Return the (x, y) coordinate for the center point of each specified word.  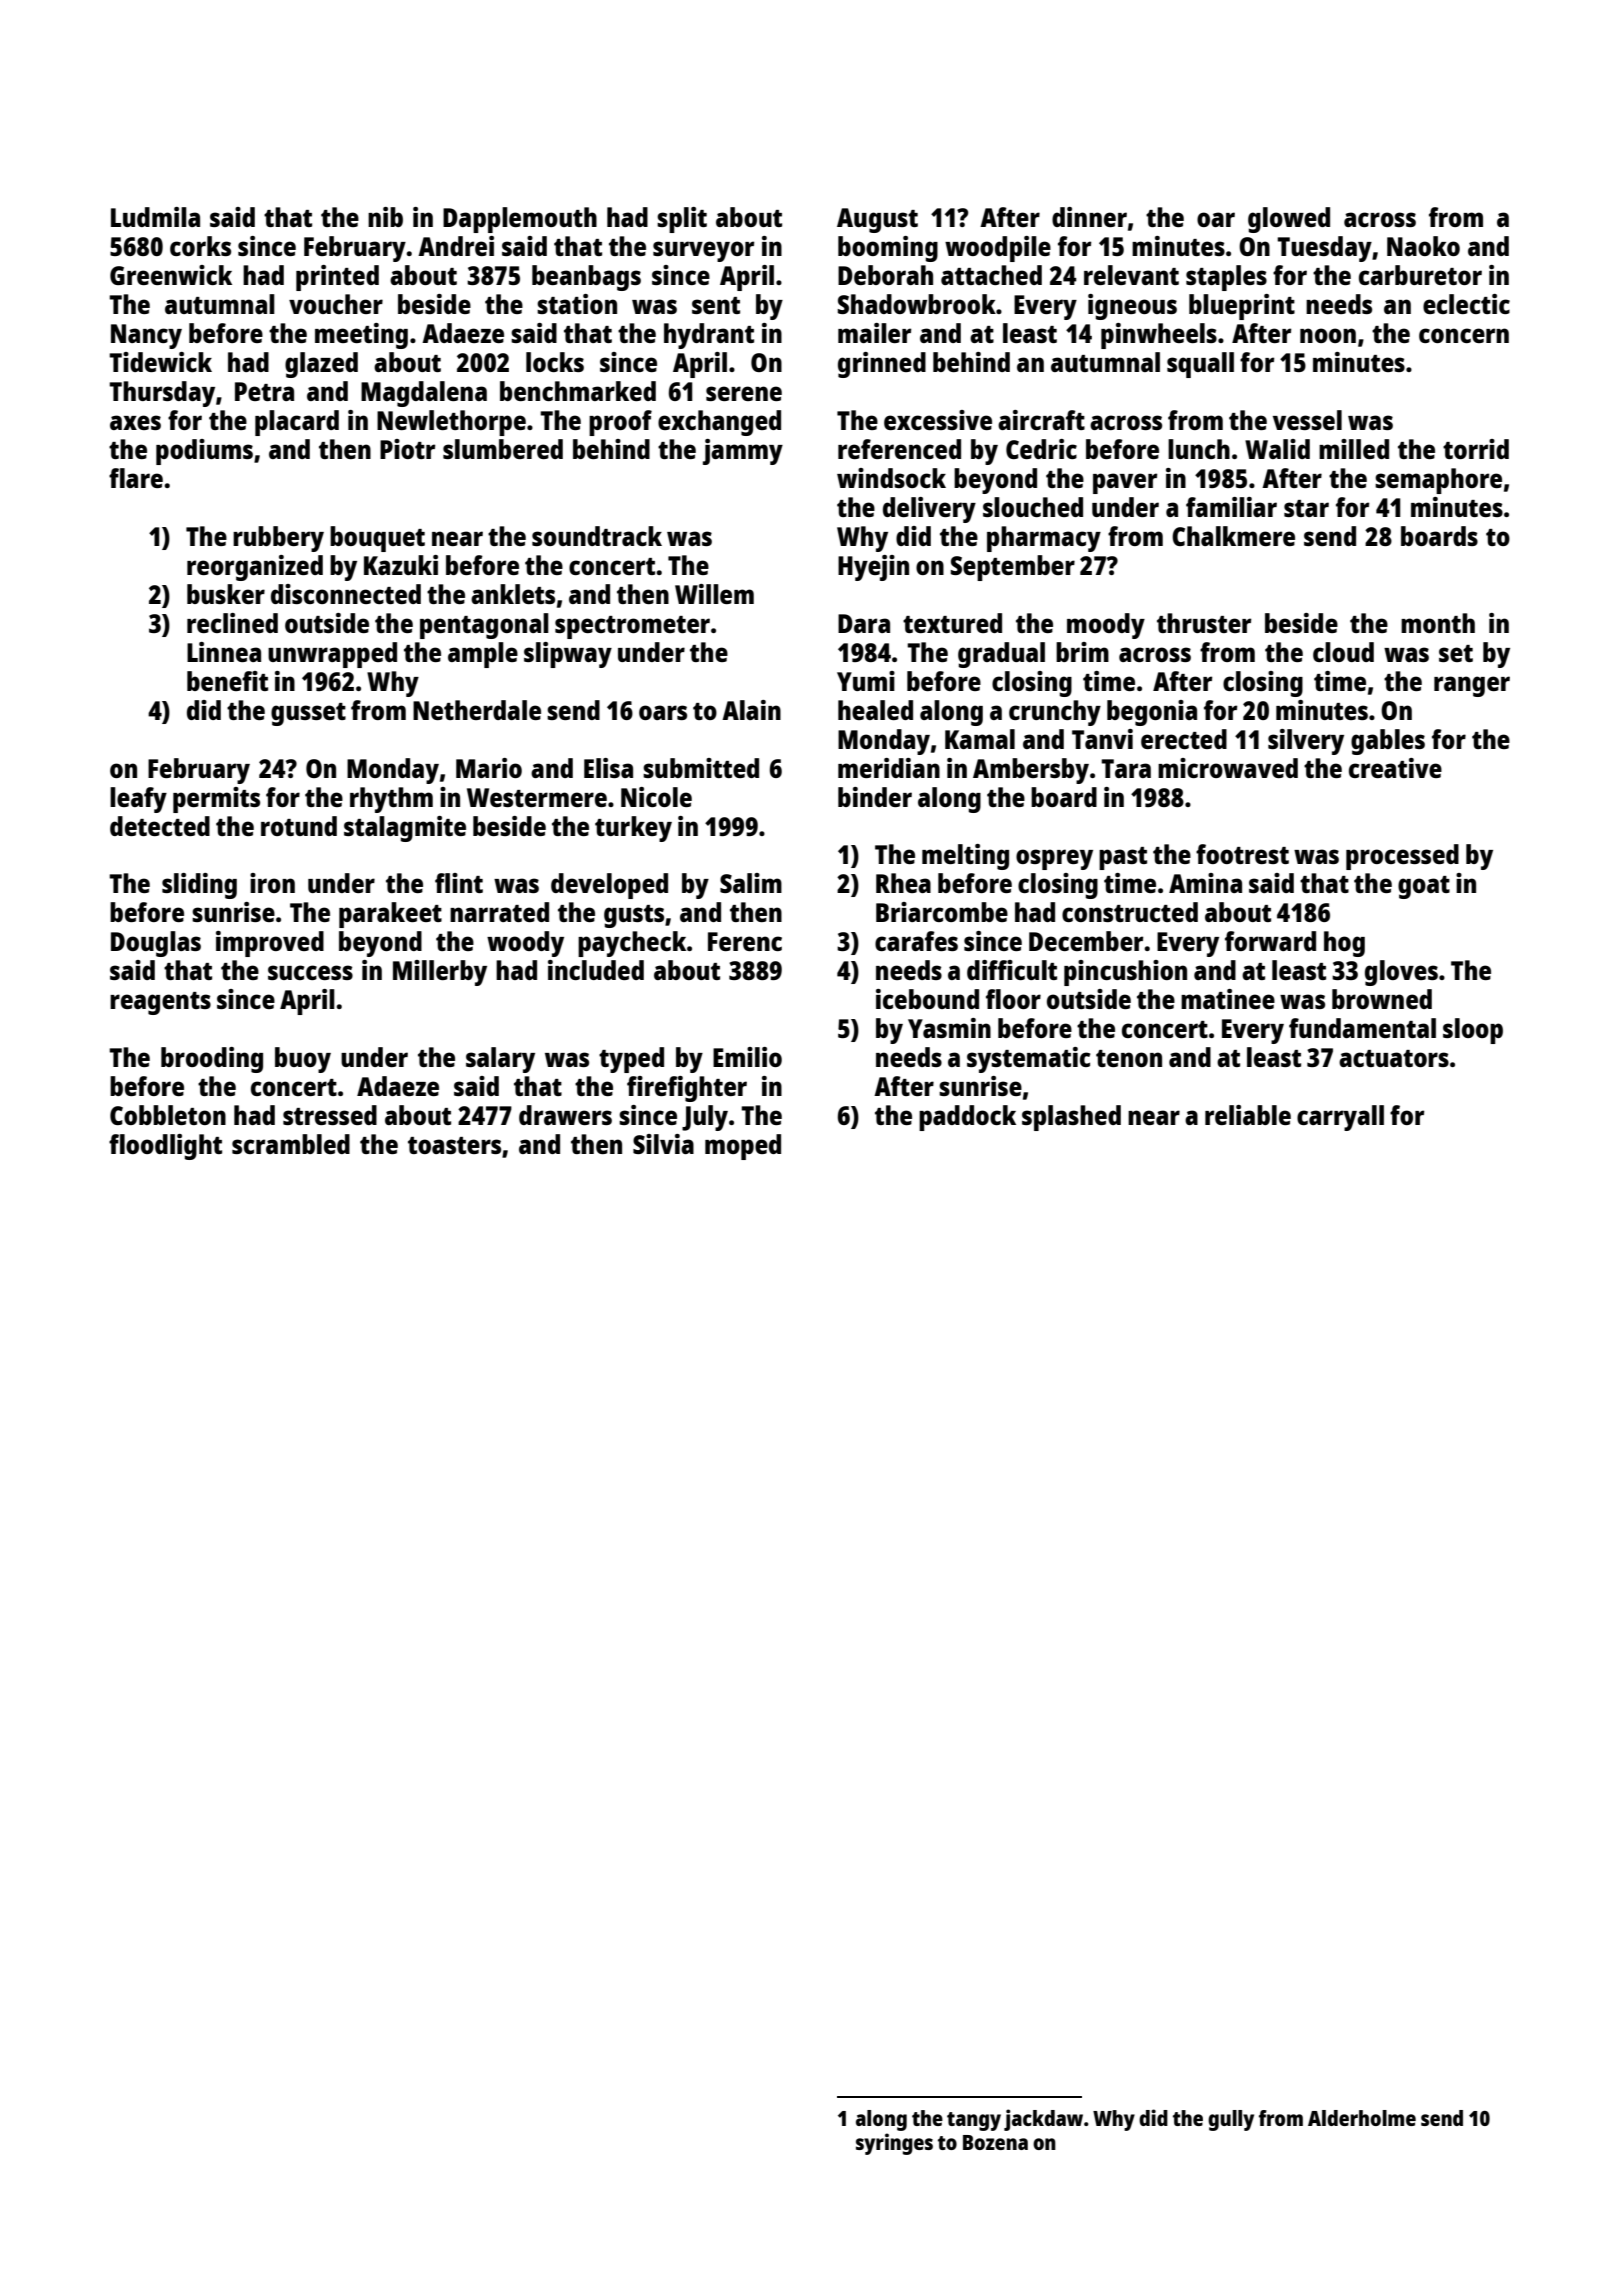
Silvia (663, 1144)
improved (270, 944)
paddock (967, 1118)
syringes (894, 2144)
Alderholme (1362, 2118)
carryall (1340, 1118)
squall (1200, 365)
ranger (1472, 686)
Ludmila (155, 217)
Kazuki (401, 565)
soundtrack (597, 536)
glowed (1289, 220)
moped (743, 1147)
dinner (1089, 217)
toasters (454, 1145)
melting (965, 857)
